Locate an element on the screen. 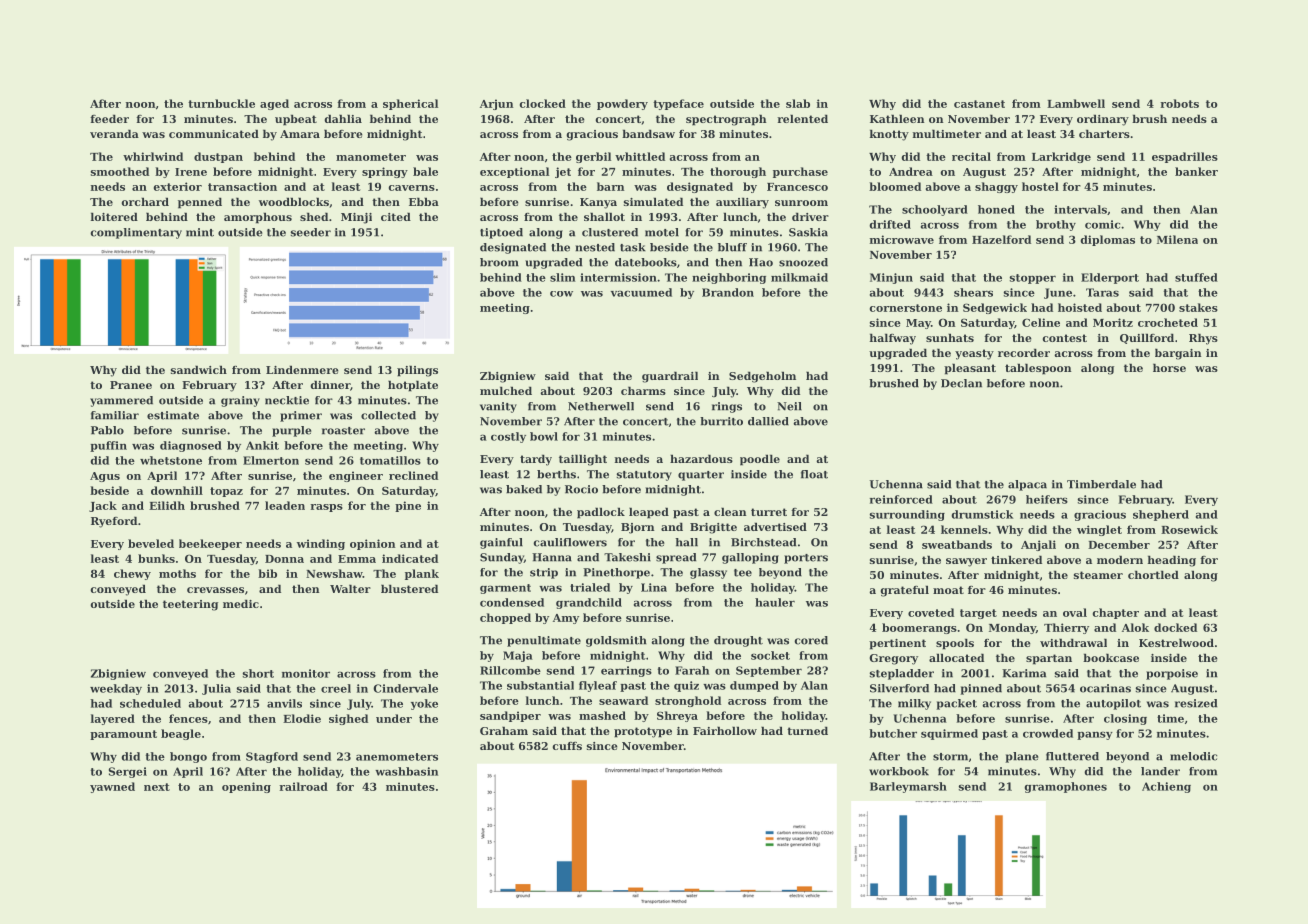 This screenshot has width=1308, height=924. kennels is located at coordinates (964, 529).
